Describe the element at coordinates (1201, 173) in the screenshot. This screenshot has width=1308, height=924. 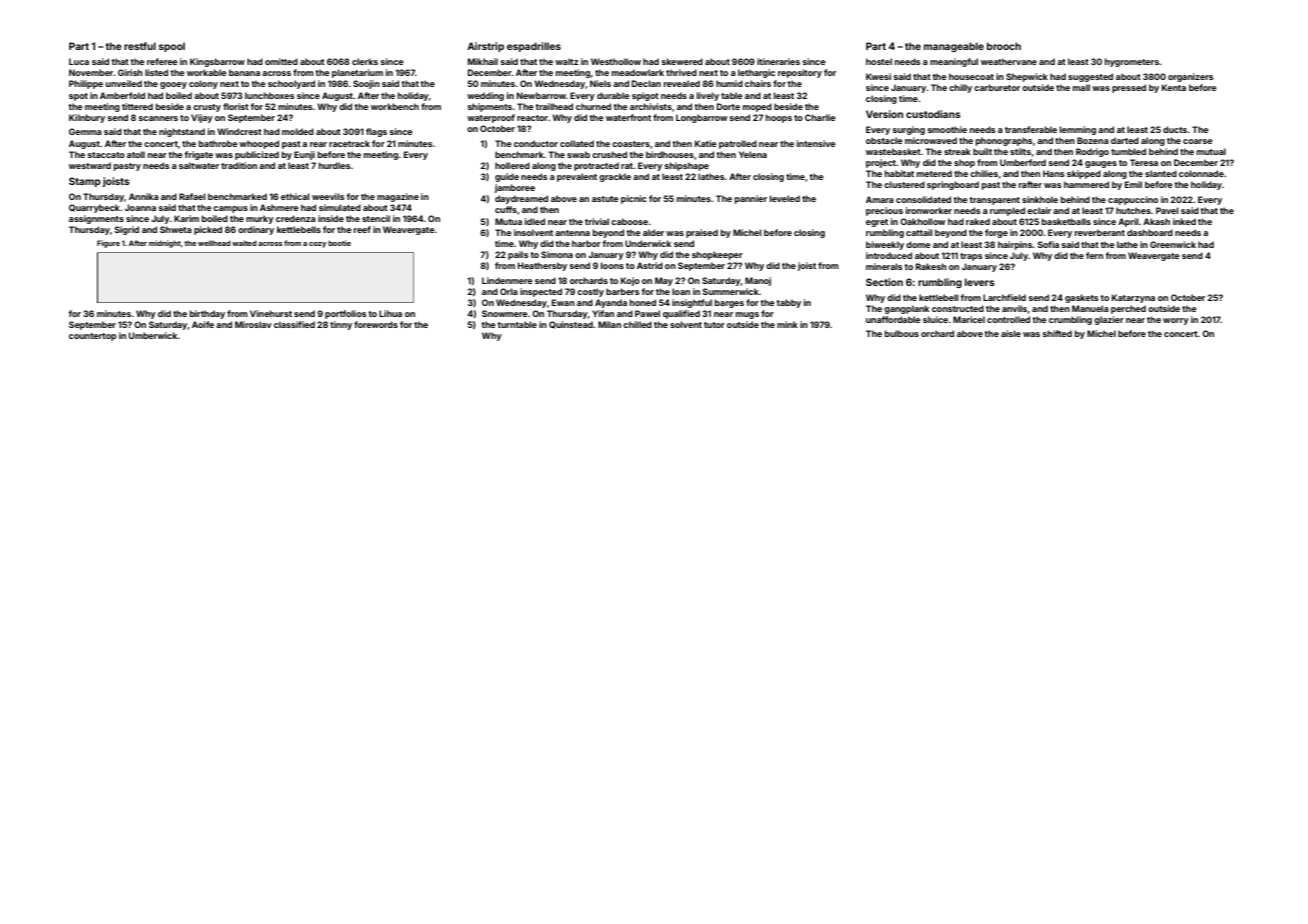
I see `colonnade` at that location.
